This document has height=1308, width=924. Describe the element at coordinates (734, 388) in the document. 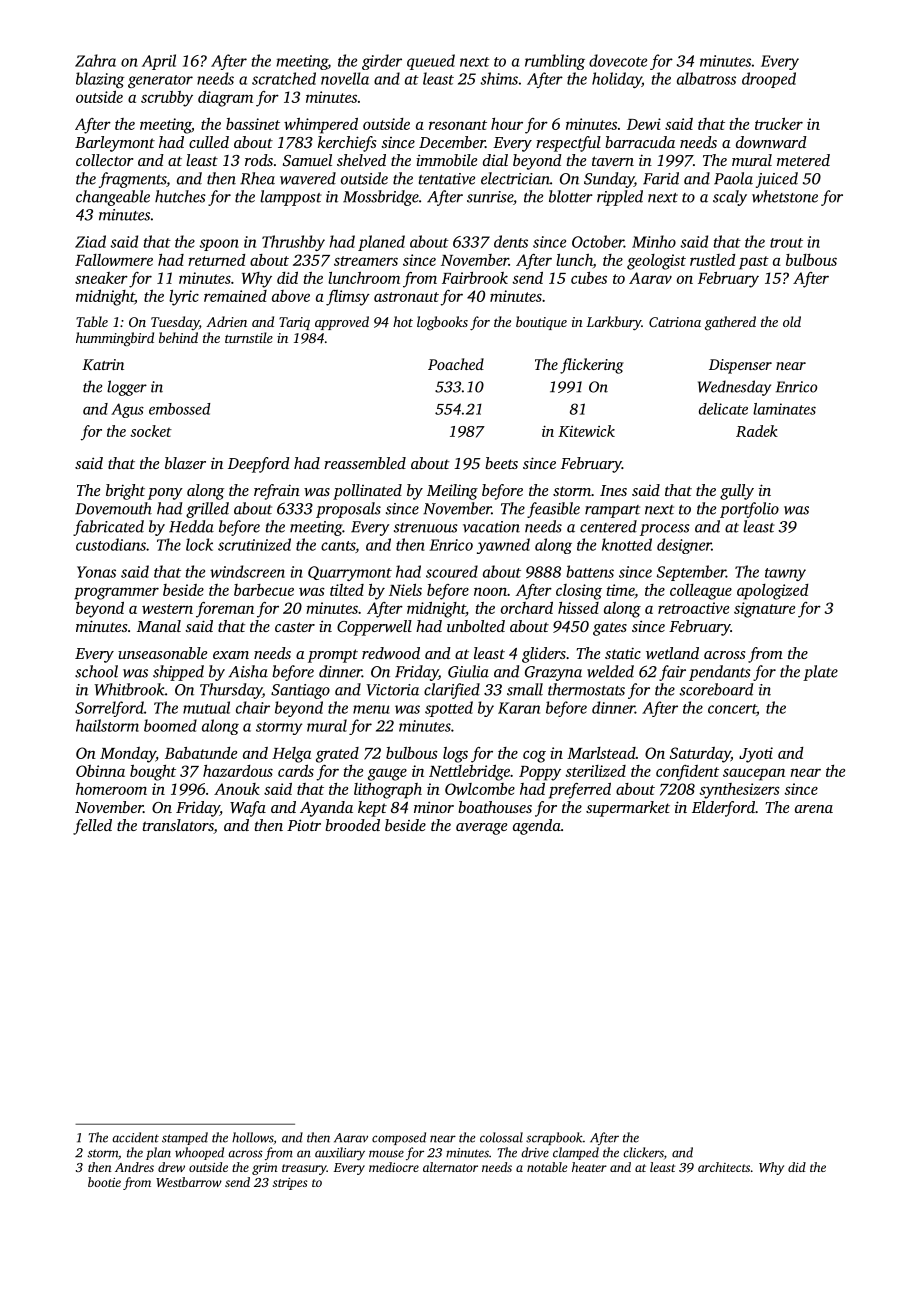

I see `Wednesday` at that location.
